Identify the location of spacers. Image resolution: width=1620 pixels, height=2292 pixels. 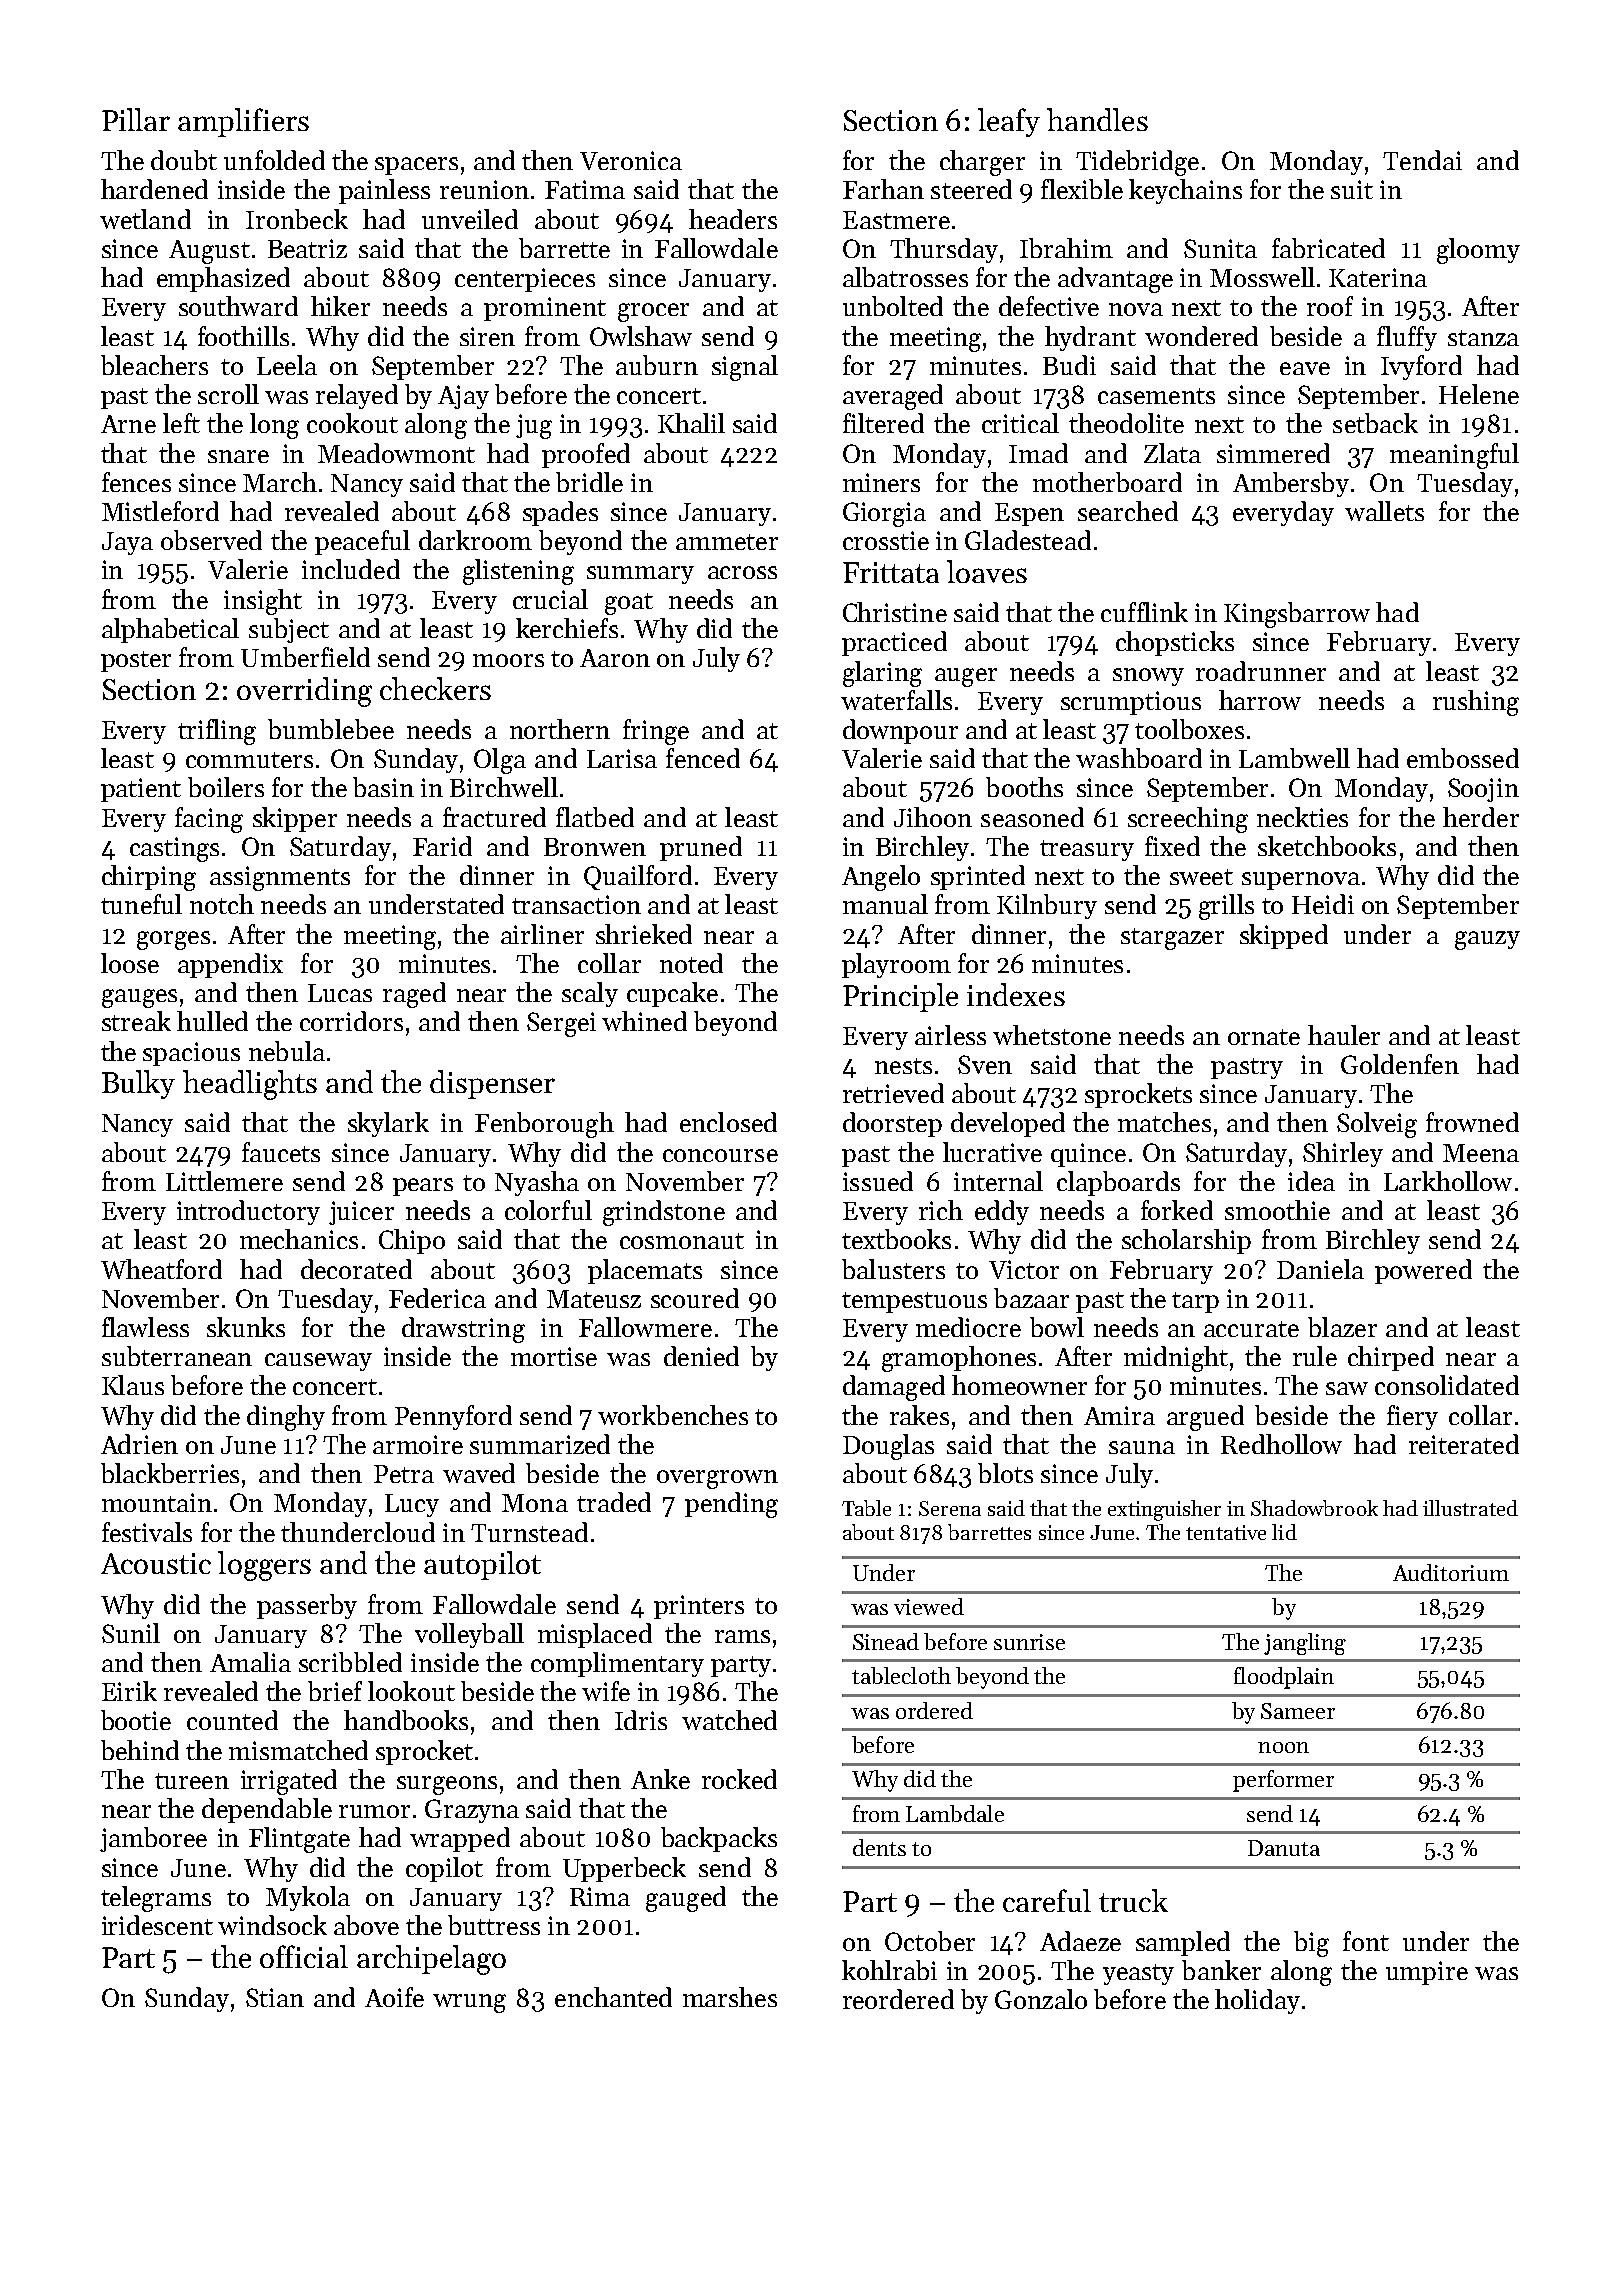
(416, 166).
